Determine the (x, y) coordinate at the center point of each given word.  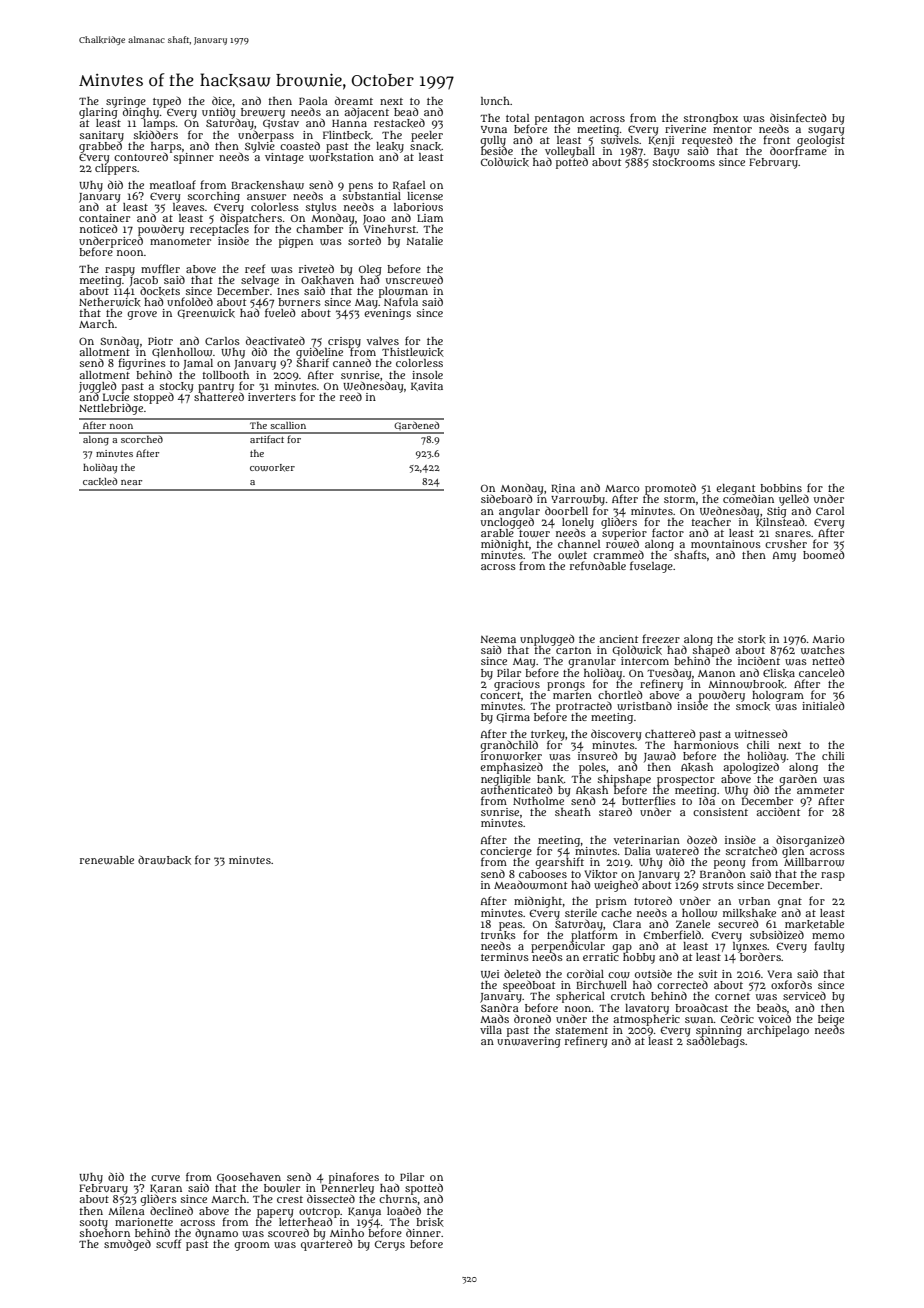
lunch (495, 101)
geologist (821, 141)
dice (222, 100)
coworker (272, 468)
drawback (164, 860)
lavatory (647, 1009)
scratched (751, 851)
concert (500, 695)
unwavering (529, 1042)
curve (165, 1178)
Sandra (500, 1007)
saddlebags (716, 1042)
